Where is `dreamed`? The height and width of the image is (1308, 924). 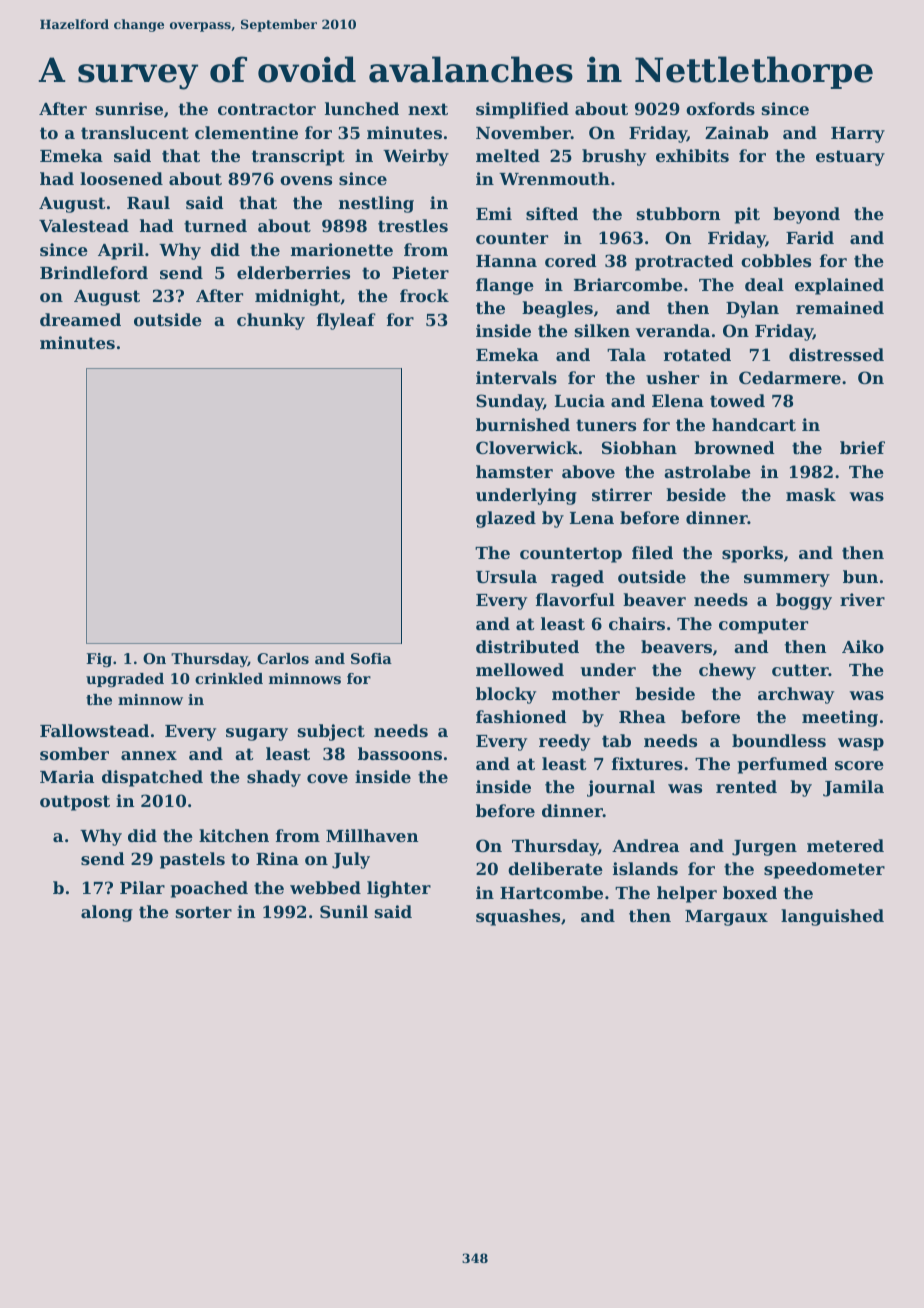 dreamed is located at coordinates (80, 319).
